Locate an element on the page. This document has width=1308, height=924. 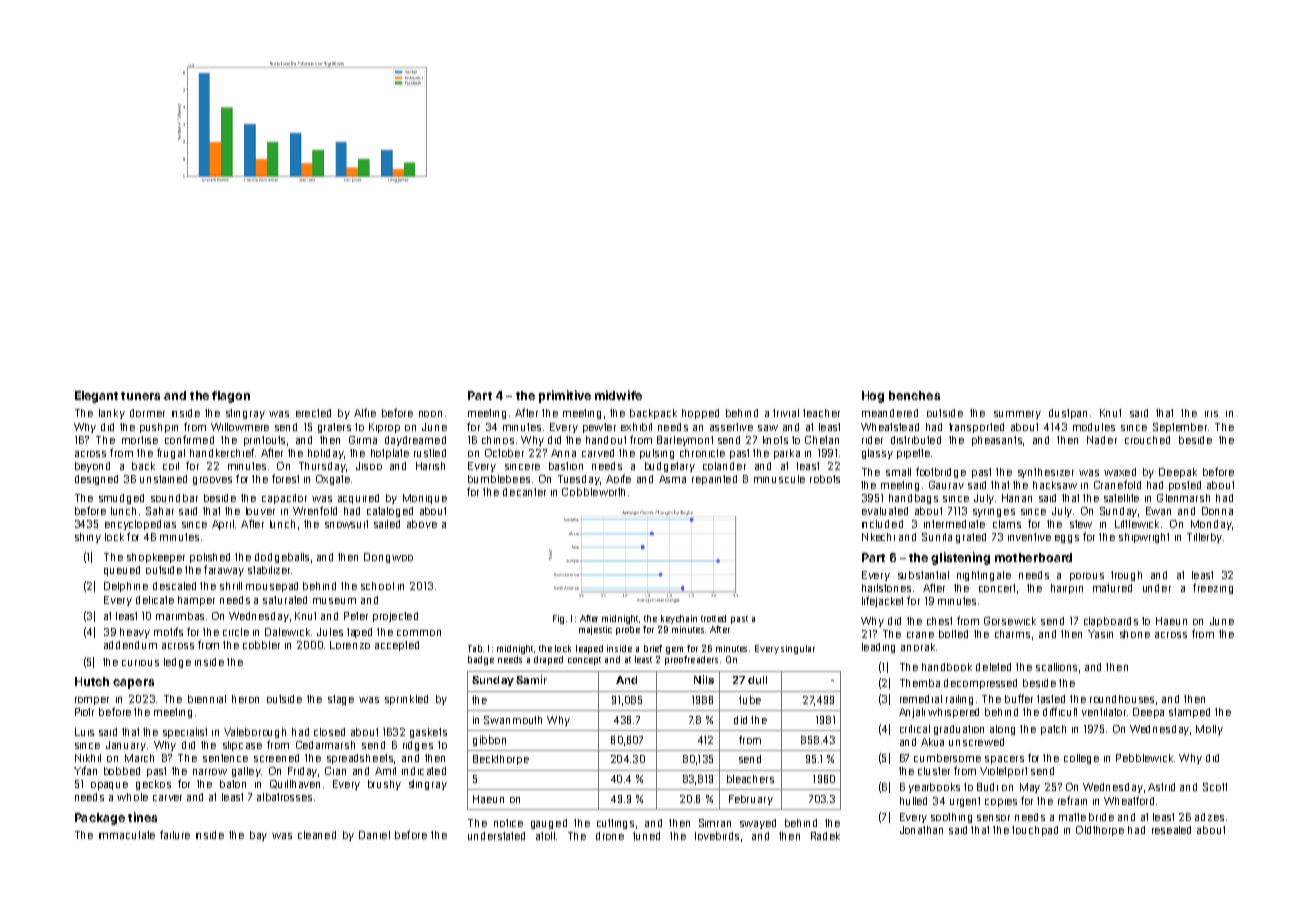
immaculate is located at coordinates (127, 835).
